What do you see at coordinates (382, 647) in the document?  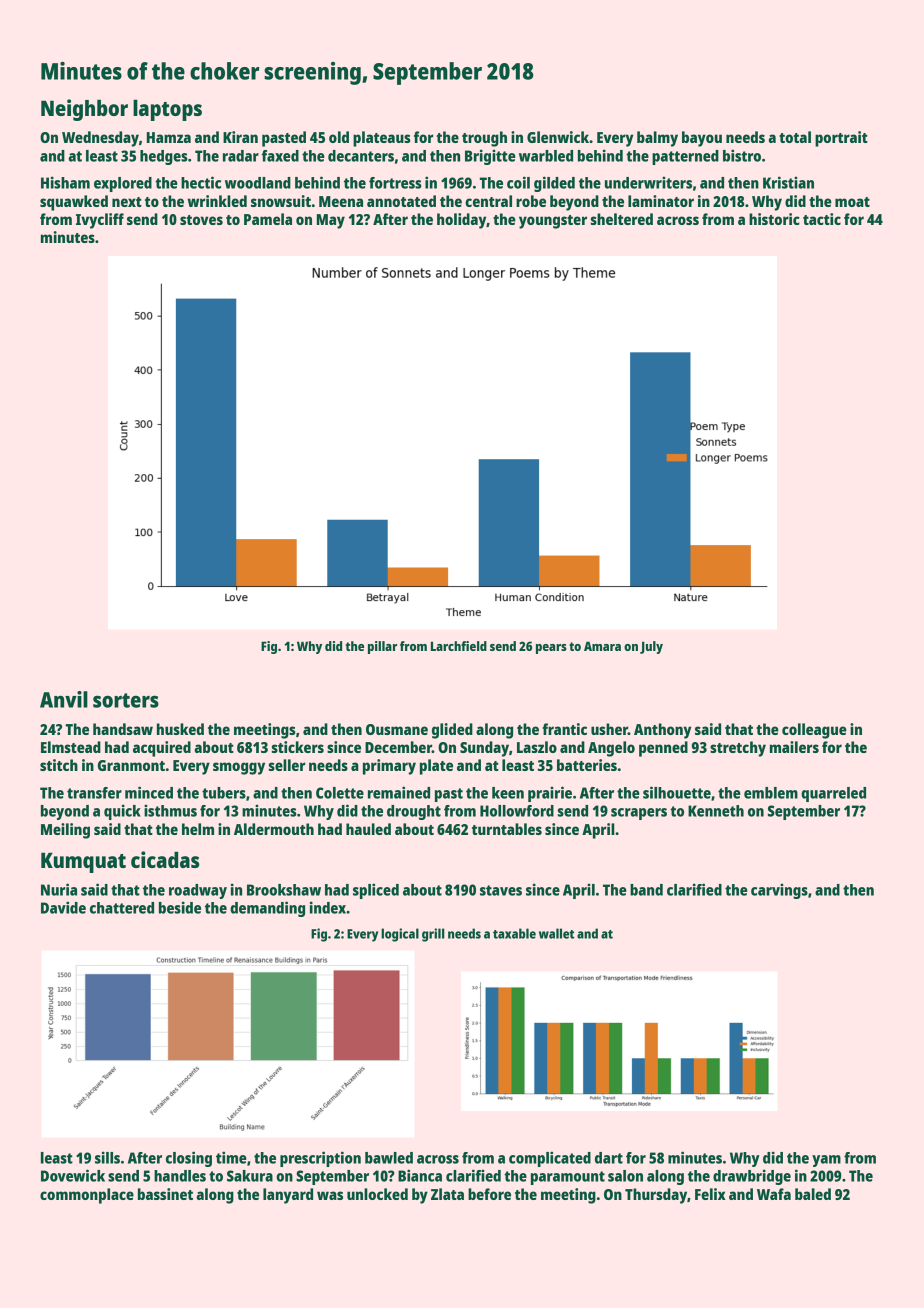 I see `pillar` at bounding box center [382, 647].
